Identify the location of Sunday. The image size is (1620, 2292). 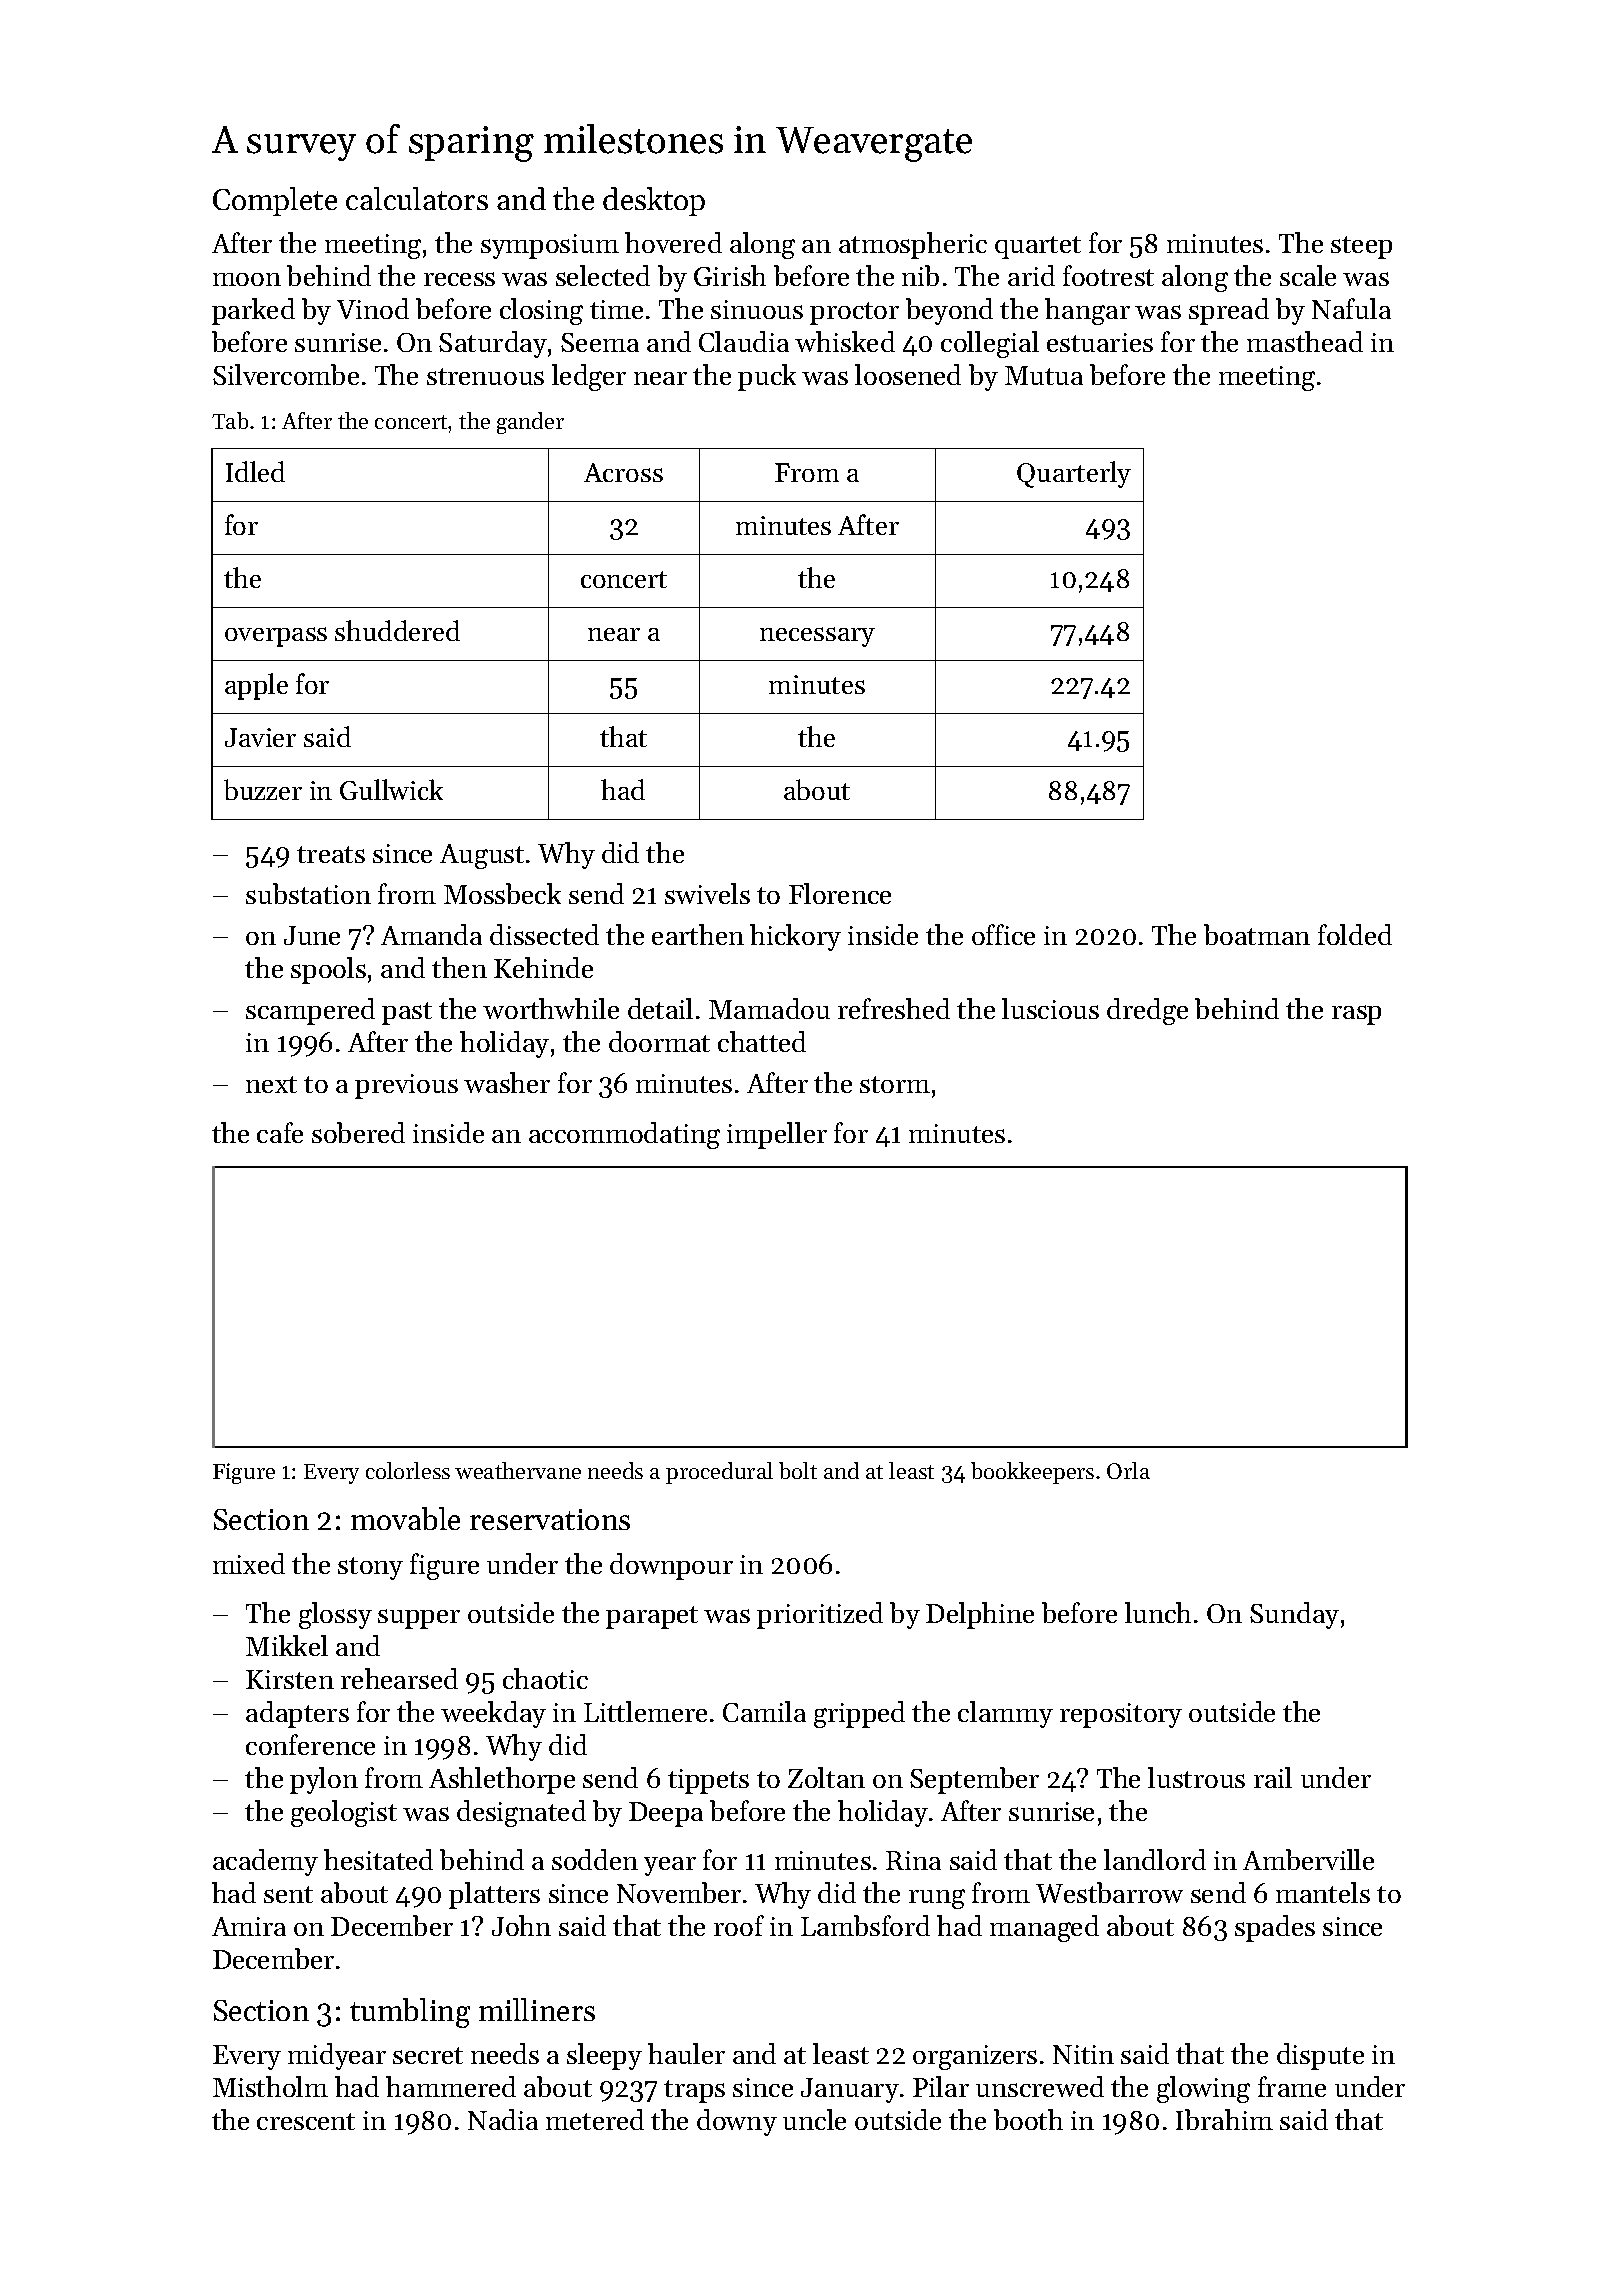
(1294, 1615).
